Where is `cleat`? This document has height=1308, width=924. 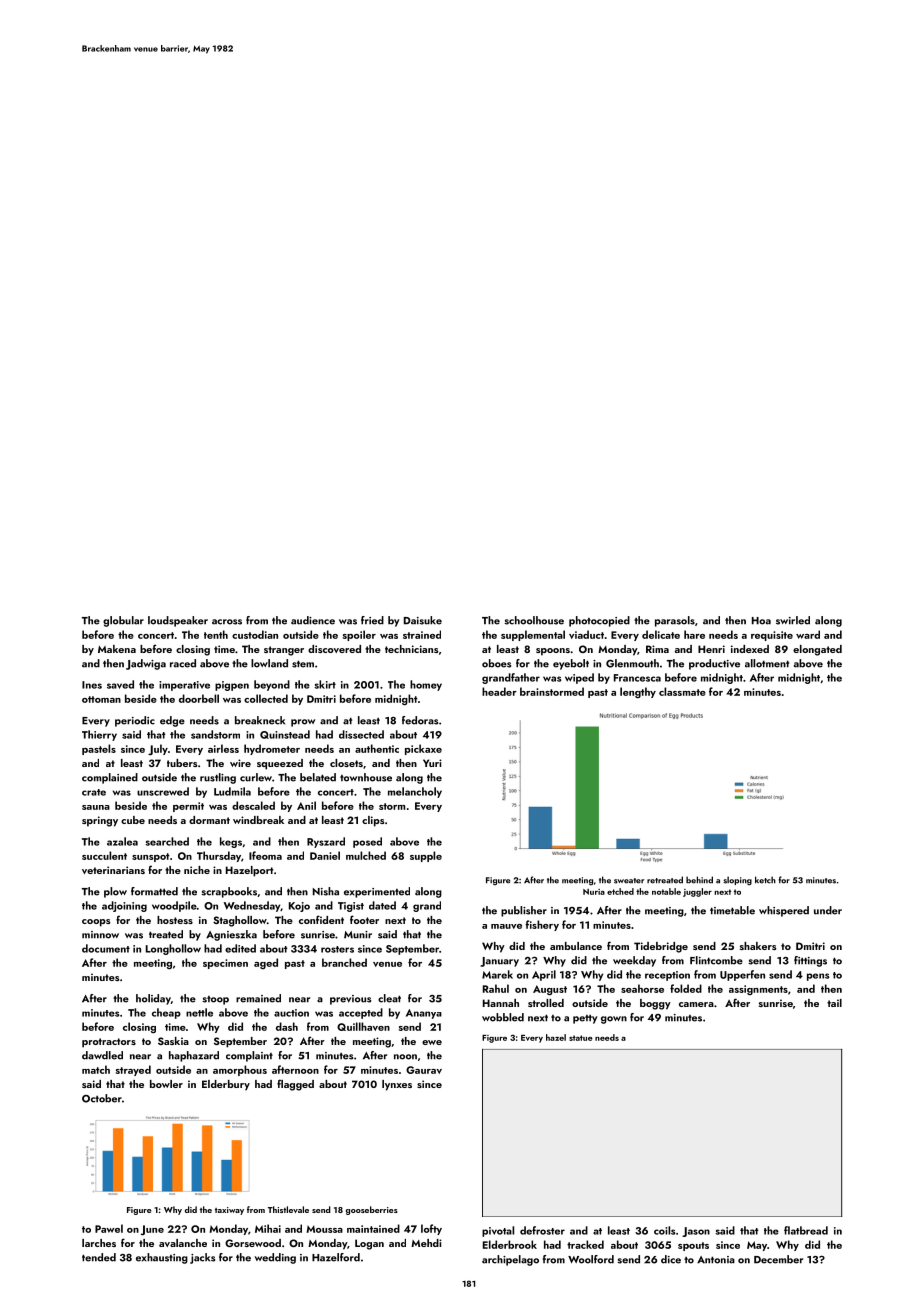 cleat is located at coordinates (389, 998).
